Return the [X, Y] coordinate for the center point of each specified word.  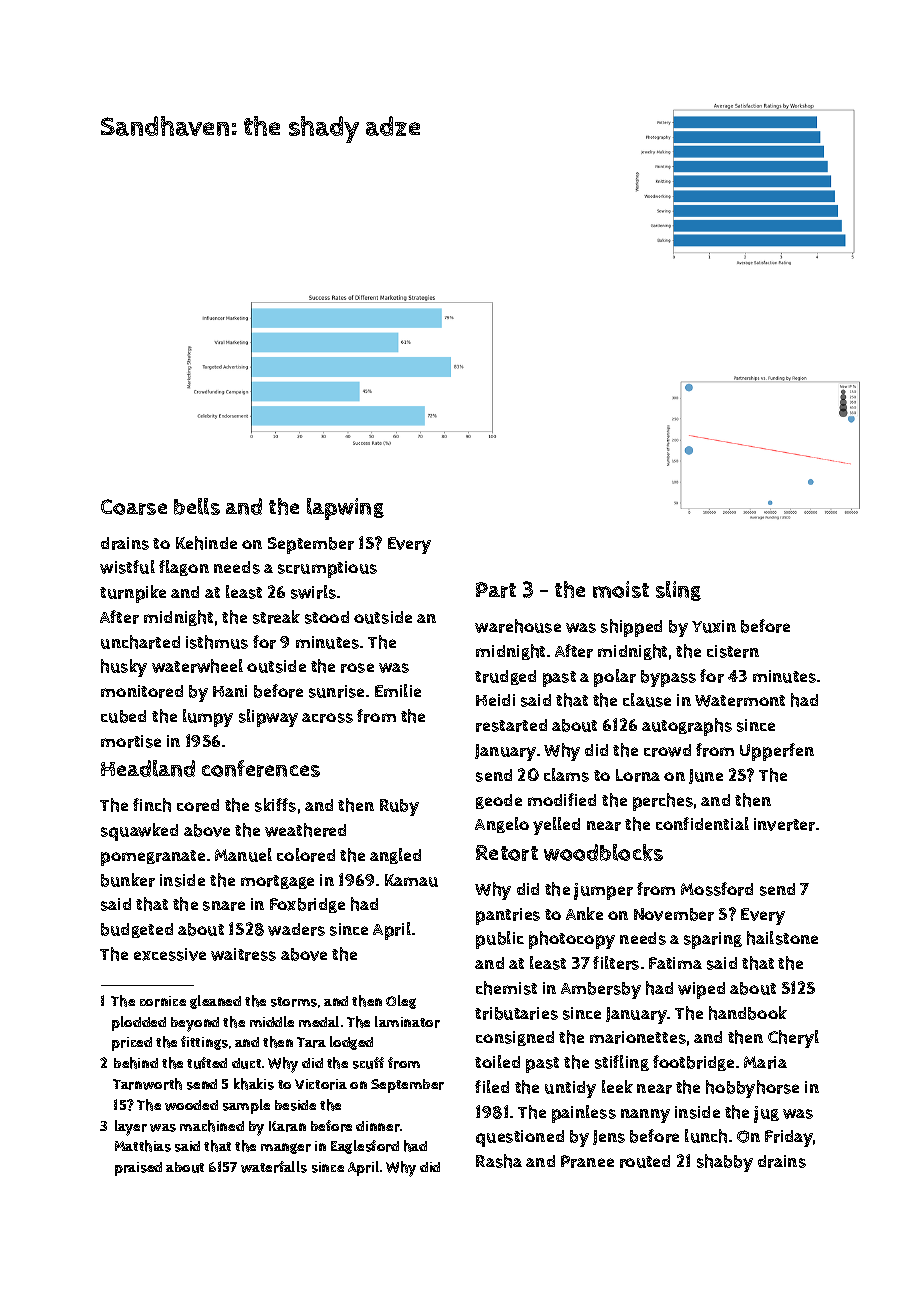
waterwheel [197, 666]
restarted [511, 725]
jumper [603, 891]
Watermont [740, 701]
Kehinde [206, 543]
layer [131, 1128]
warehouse [518, 626]
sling [678, 591]
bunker [128, 880]
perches [663, 802]
